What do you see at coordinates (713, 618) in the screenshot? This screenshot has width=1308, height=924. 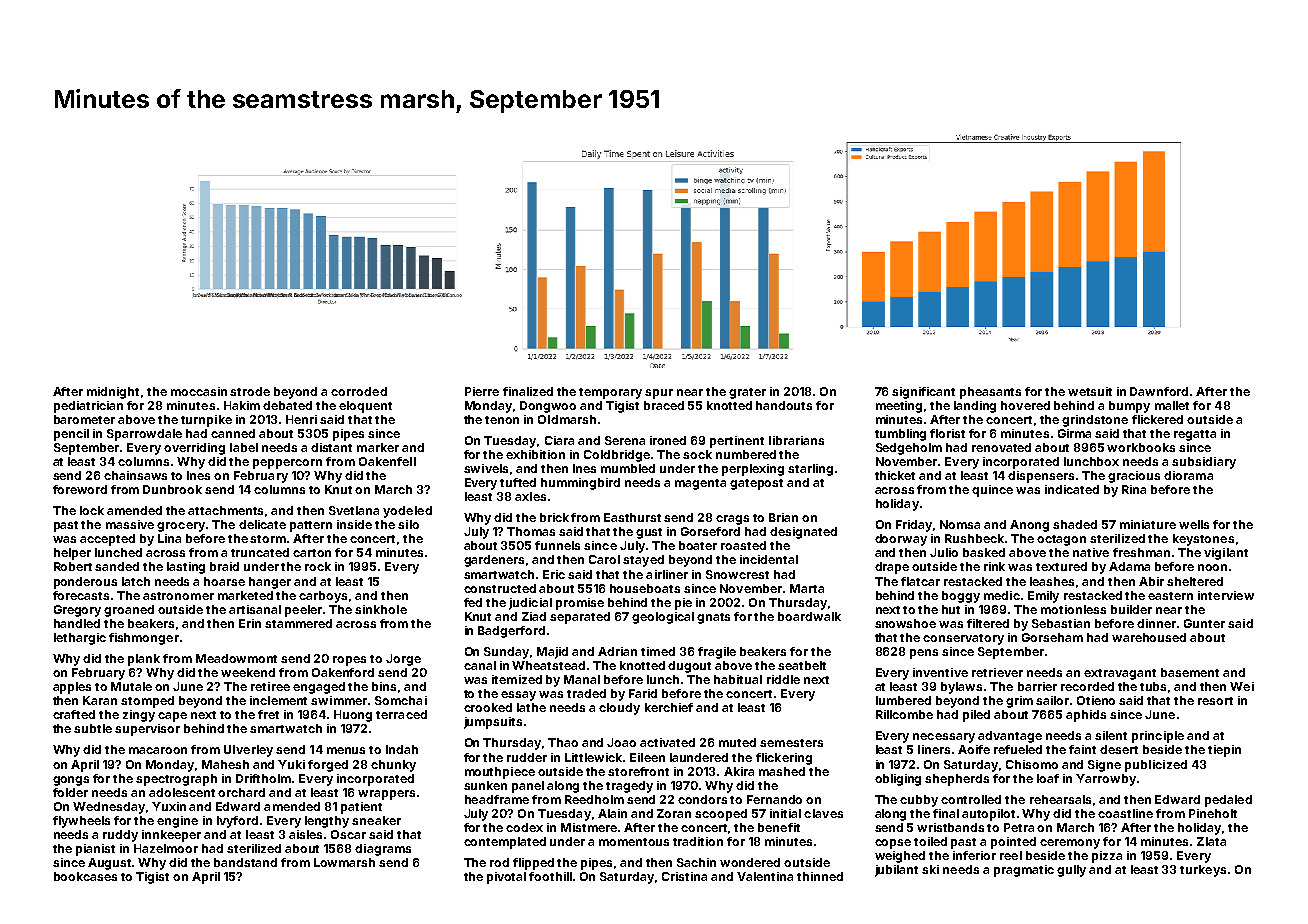 I see `gnats` at bounding box center [713, 618].
